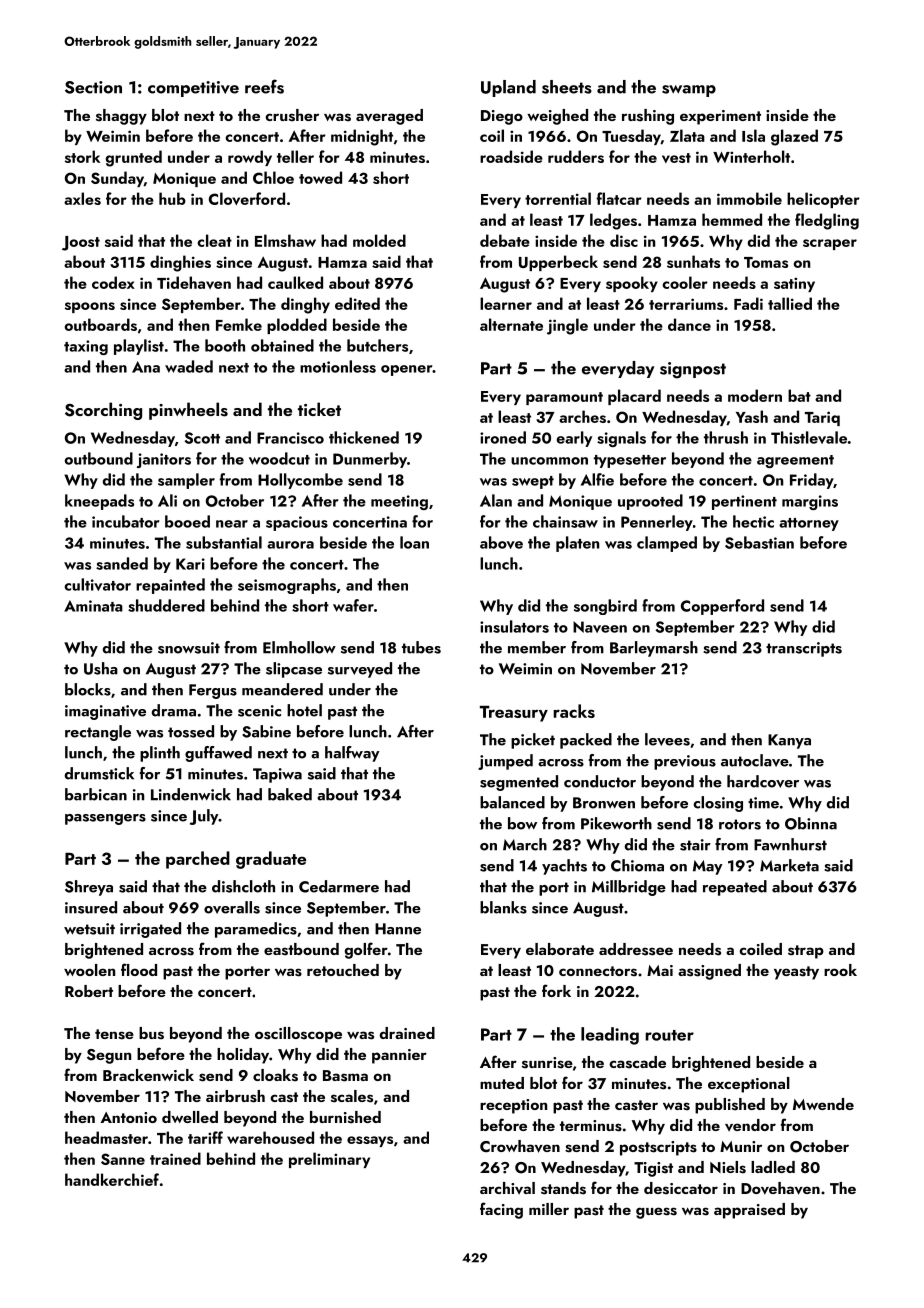 Image resolution: width=924 pixels, height=1308 pixels. What do you see at coordinates (794, 284) in the page?
I see `satiny` at bounding box center [794, 284].
